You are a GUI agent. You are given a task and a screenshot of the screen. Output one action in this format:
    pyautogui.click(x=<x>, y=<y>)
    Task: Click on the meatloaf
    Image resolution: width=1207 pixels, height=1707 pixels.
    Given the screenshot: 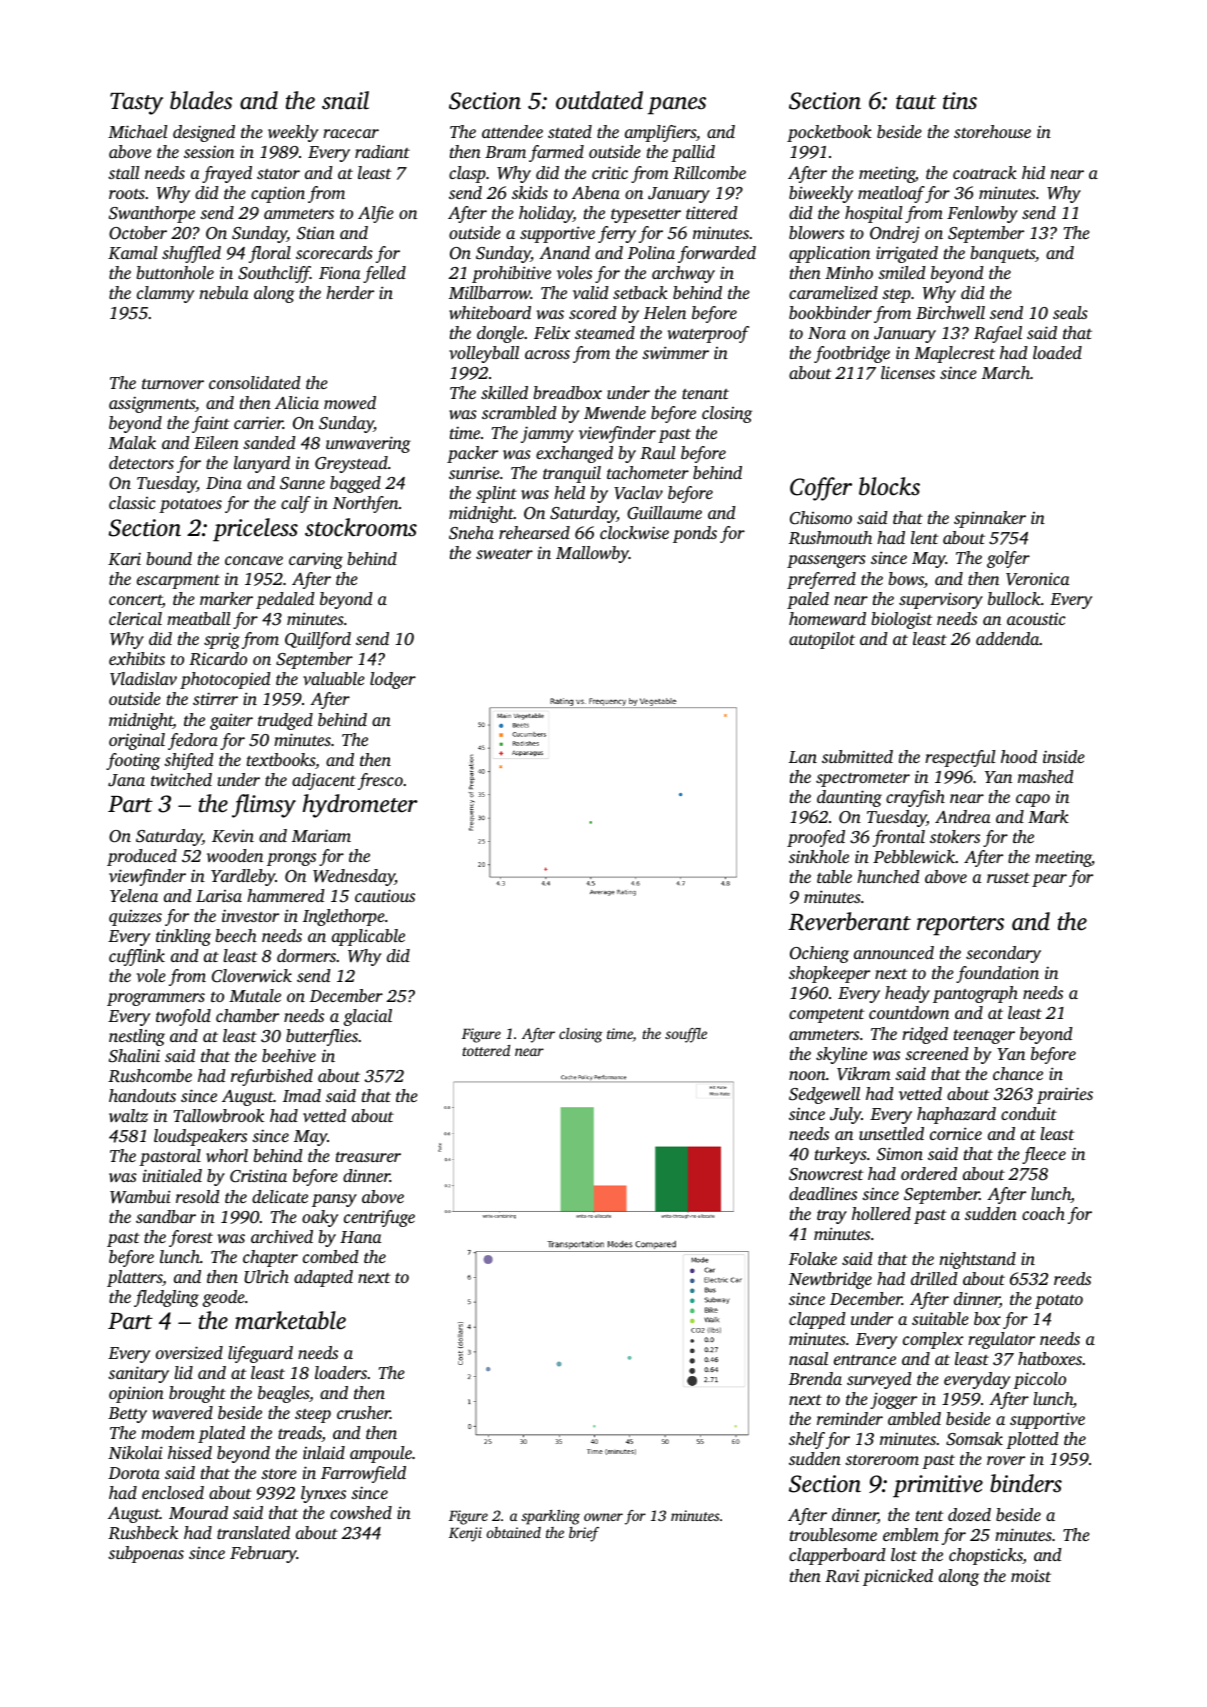 What is the action you would take?
    pyautogui.click(x=891, y=194)
